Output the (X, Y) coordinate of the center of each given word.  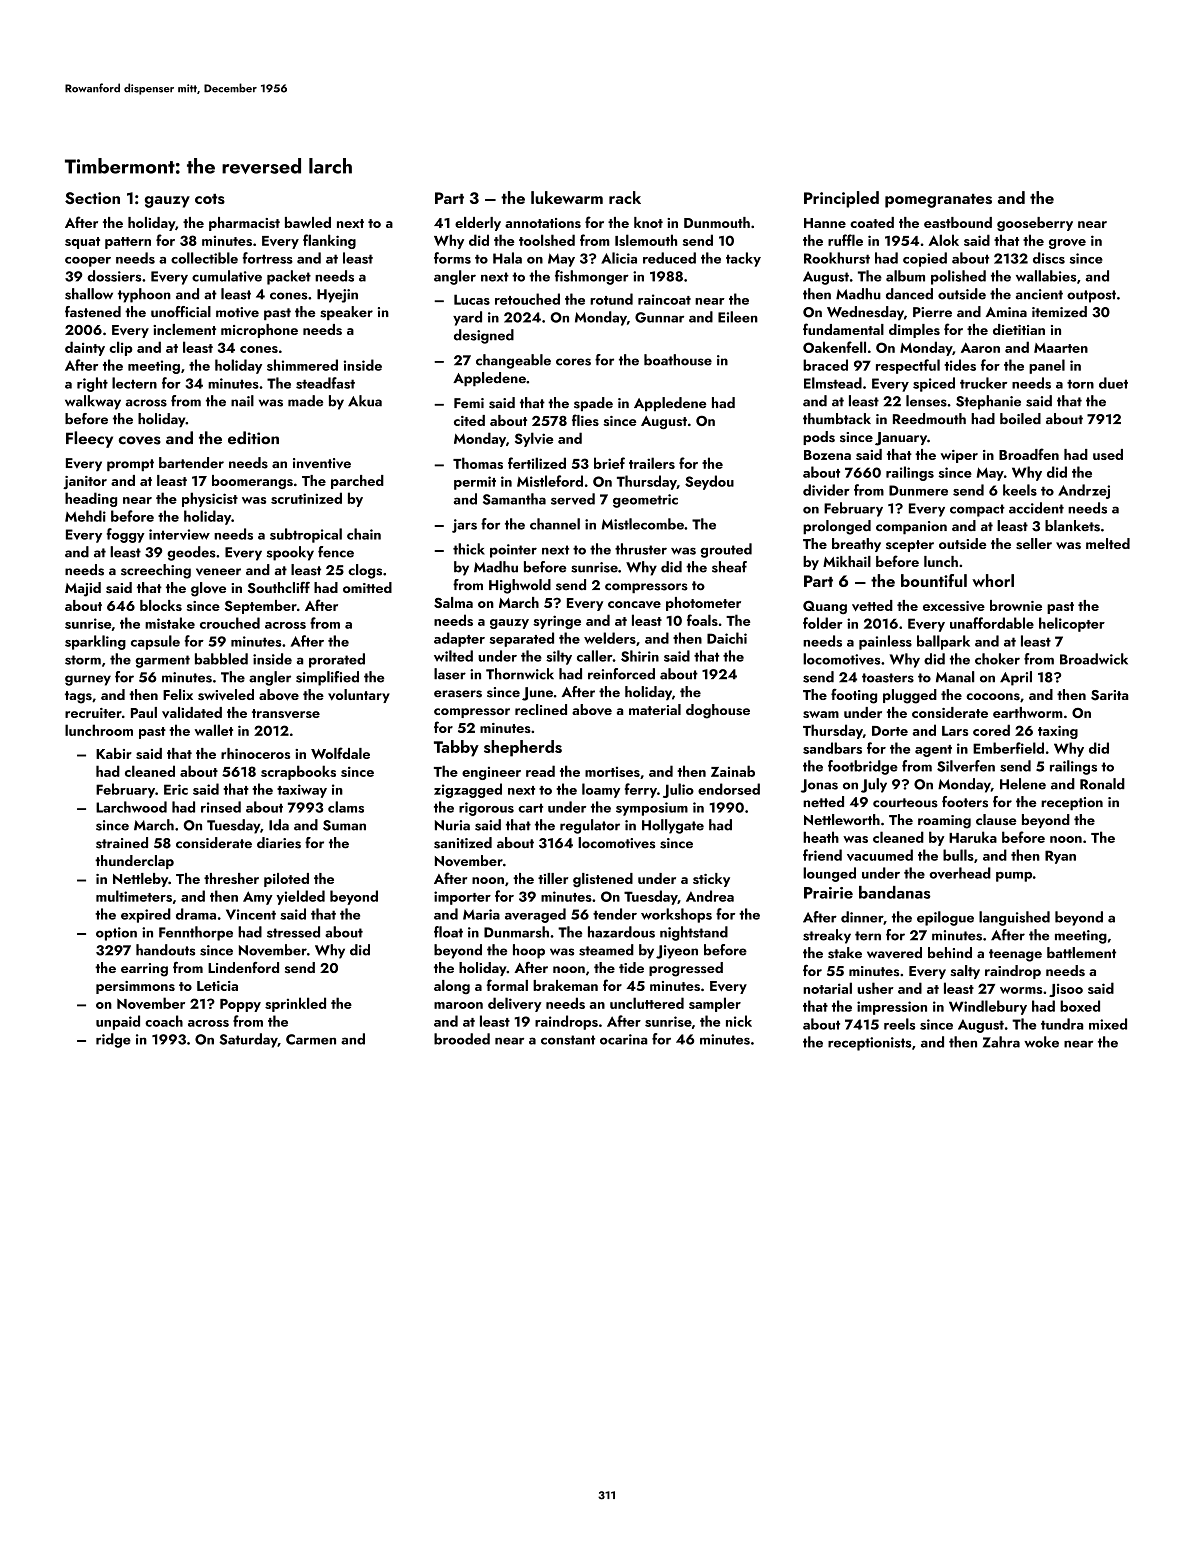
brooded (462, 1039)
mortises (612, 772)
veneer (218, 572)
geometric (645, 501)
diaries (279, 843)
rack (625, 197)
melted (1108, 543)
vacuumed (880, 855)
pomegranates (938, 201)
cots (210, 199)
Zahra (1001, 1042)
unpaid (118, 1022)
